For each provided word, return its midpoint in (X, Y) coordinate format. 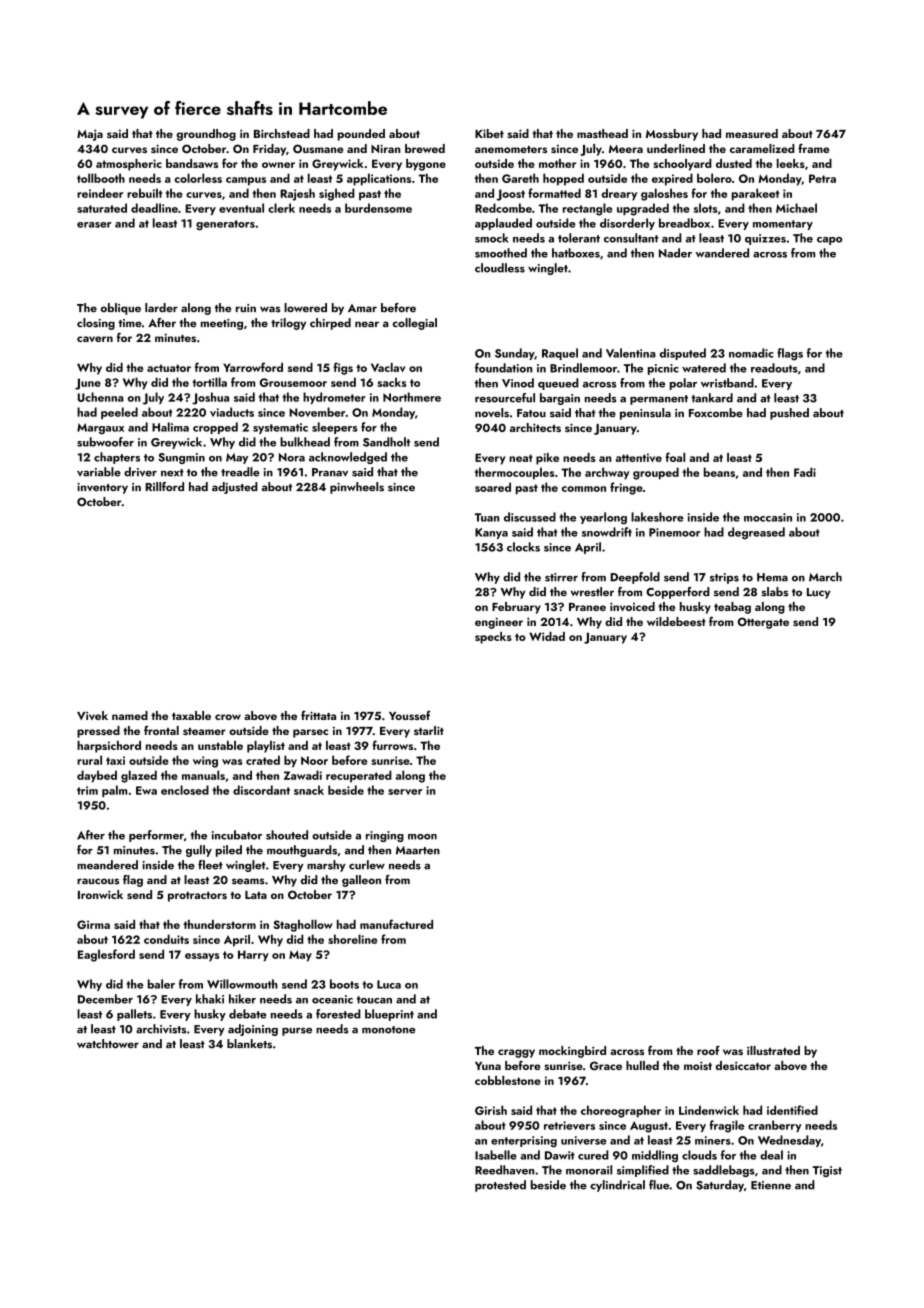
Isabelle (496, 1155)
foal (675, 457)
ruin (246, 308)
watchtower (108, 1043)
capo (829, 241)
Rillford (164, 486)
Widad (547, 636)
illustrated (773, 1050)
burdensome (378, 208)
